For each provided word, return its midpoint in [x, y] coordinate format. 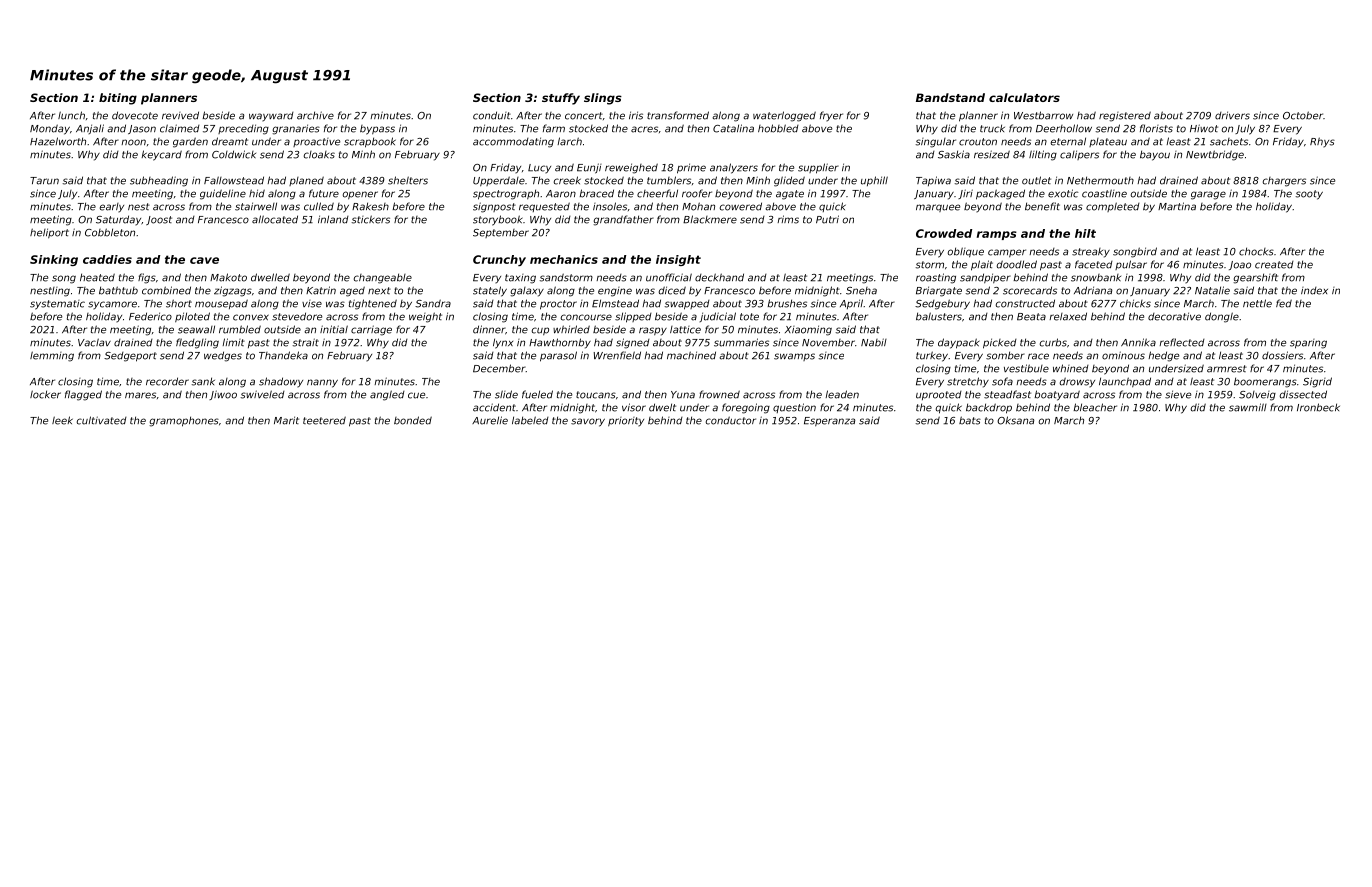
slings [603, 99]
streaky [1091, 253]
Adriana [1093, 290]
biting [118, 99]
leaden [842, 394]
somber [1005, 355]
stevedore [297, 316]
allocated [275, 219]
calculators [1024, 97]
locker [45, 394]
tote [749, 317]
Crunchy [499, 260]
